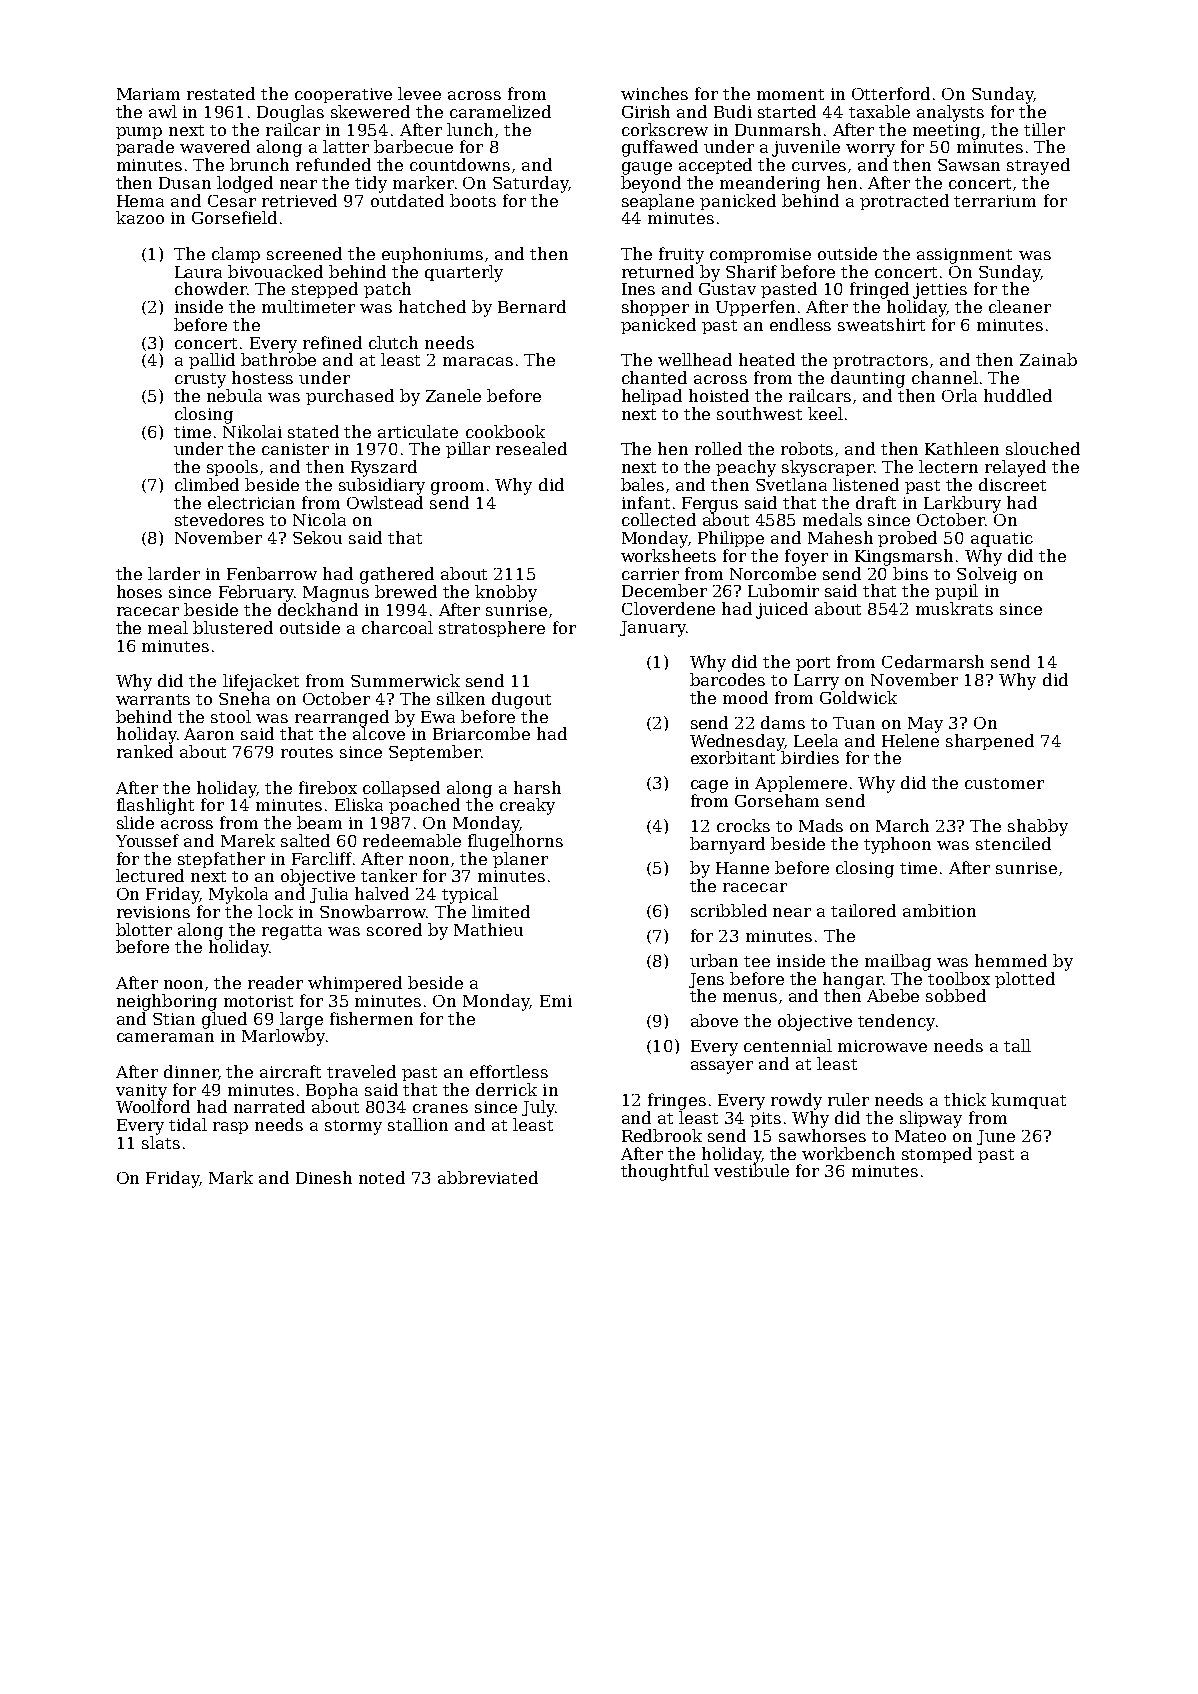 The height and width of the screenshot is (1694, 1198). Describe the element at coordinates (537, 787) in the screenshot. I see `harsh` at that location.
